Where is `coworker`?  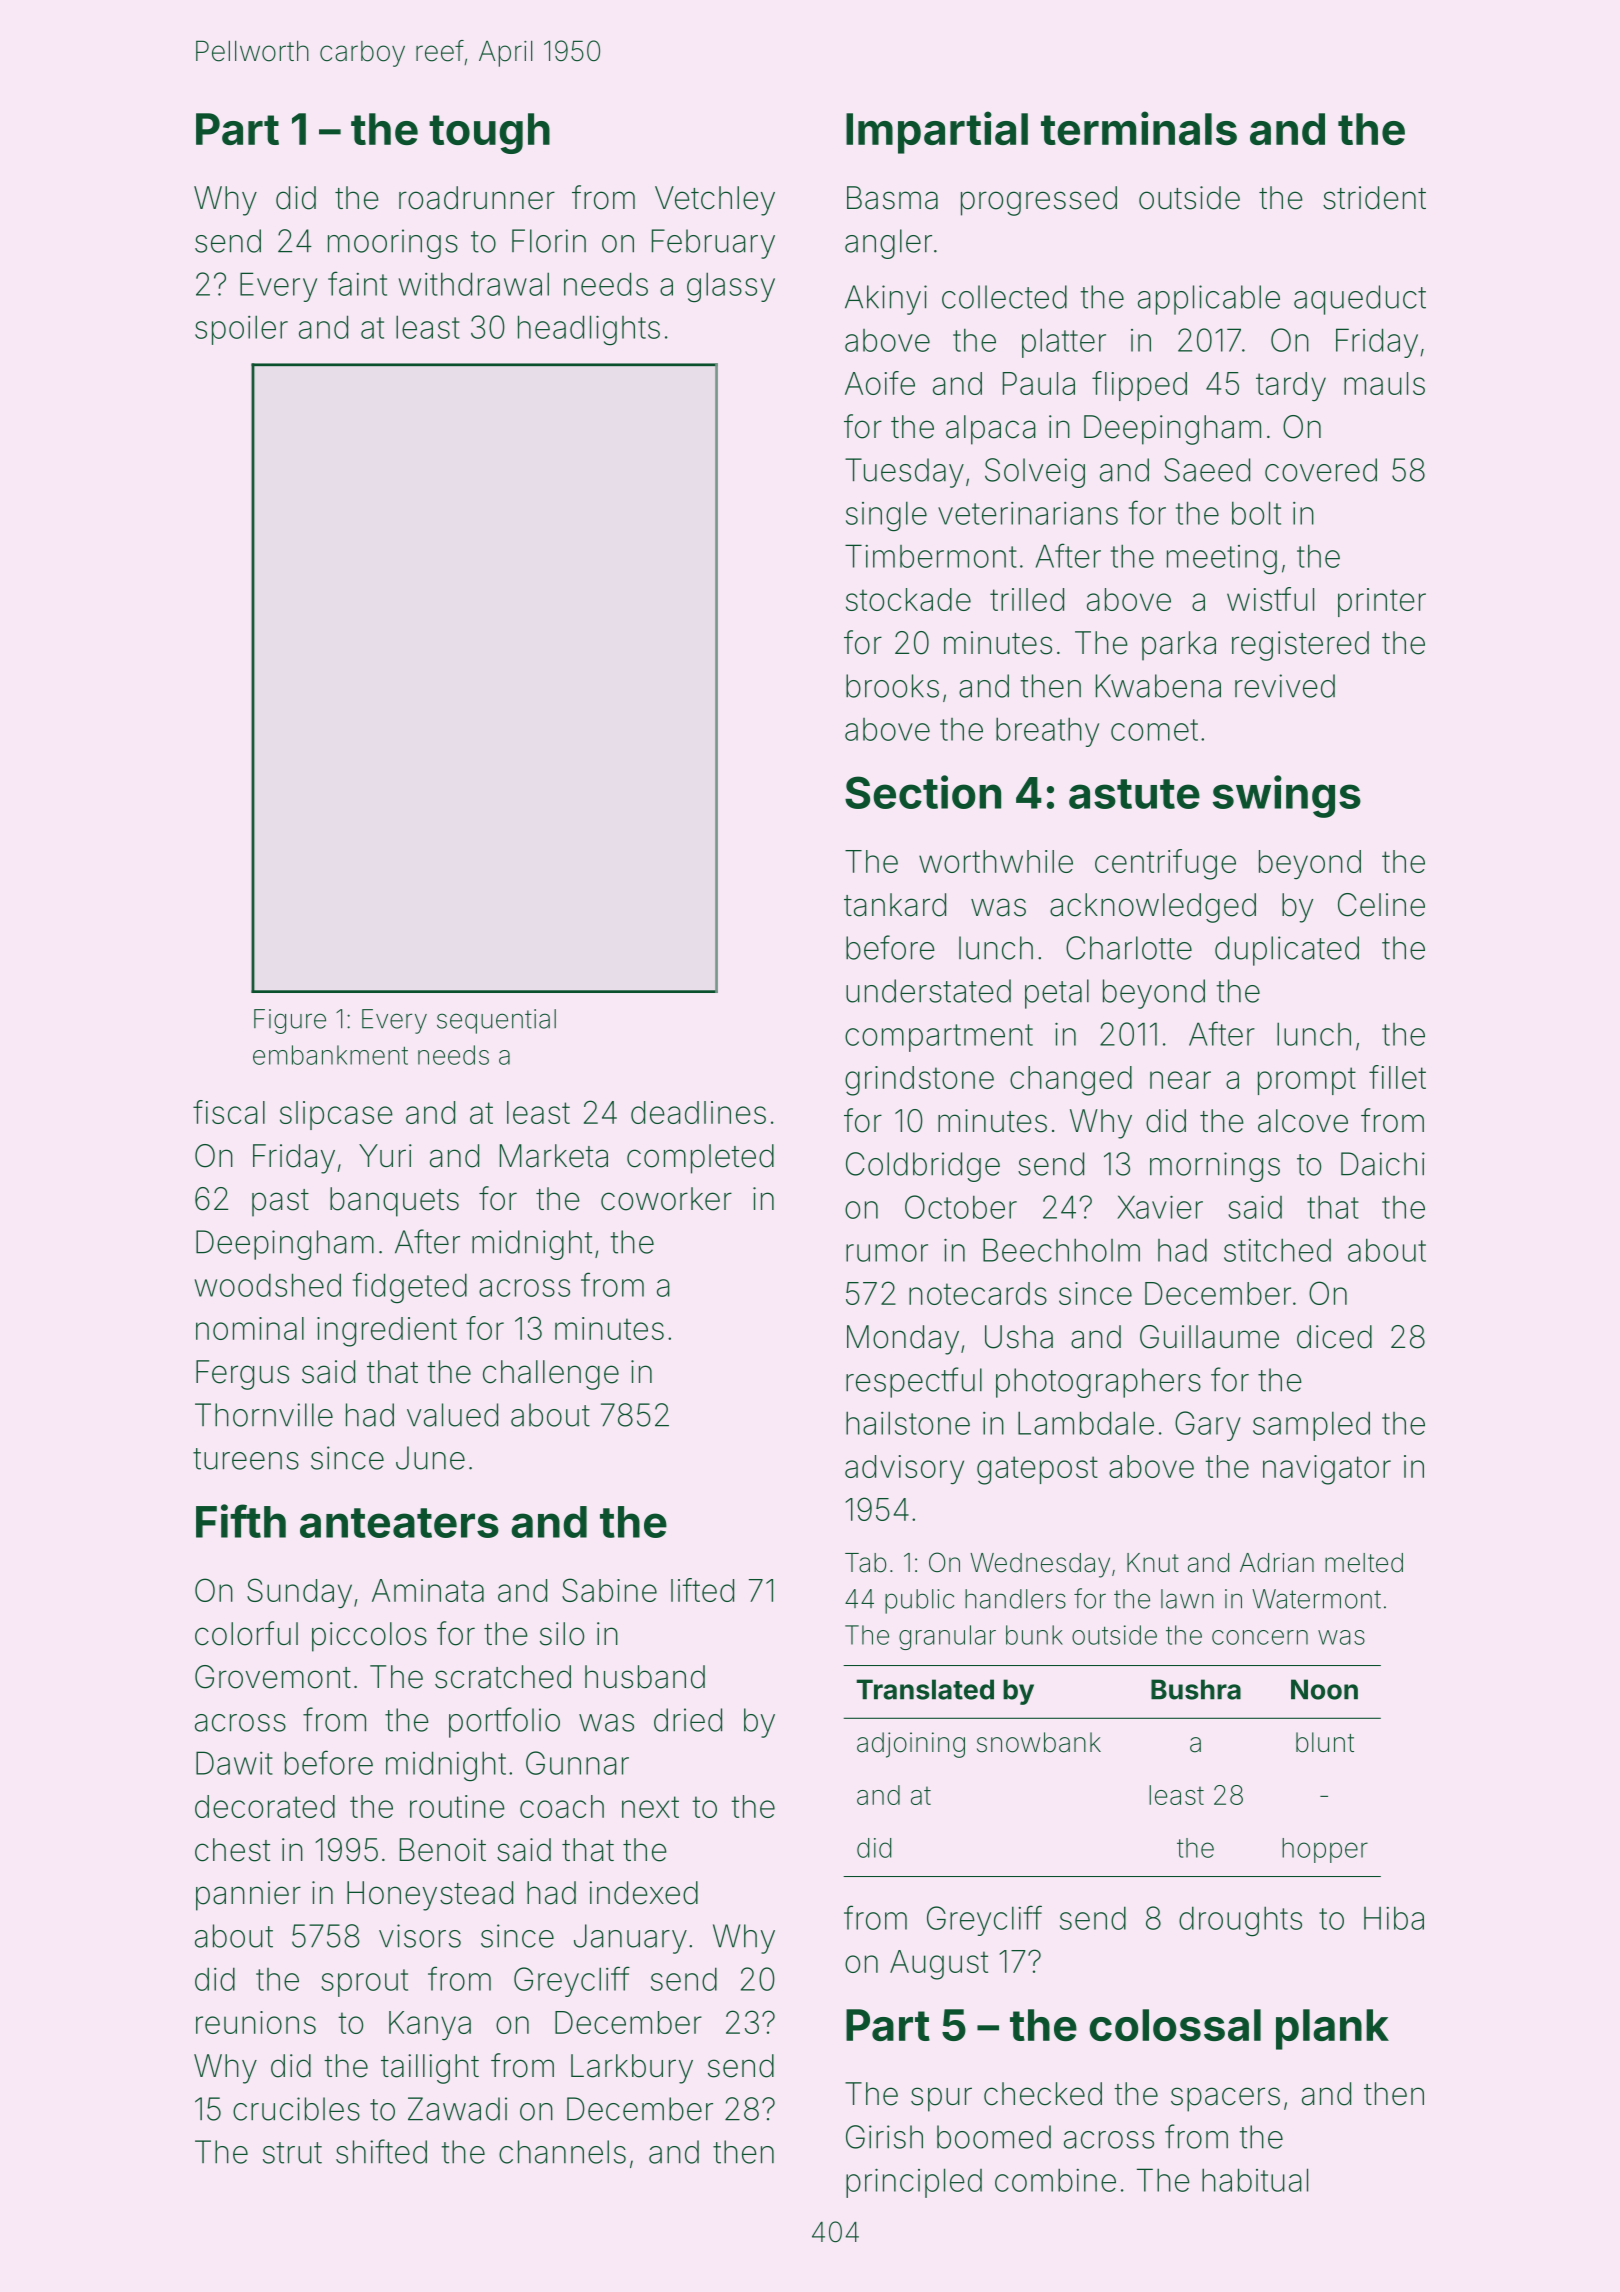
coworker is located at coordinates (666, 1199).
